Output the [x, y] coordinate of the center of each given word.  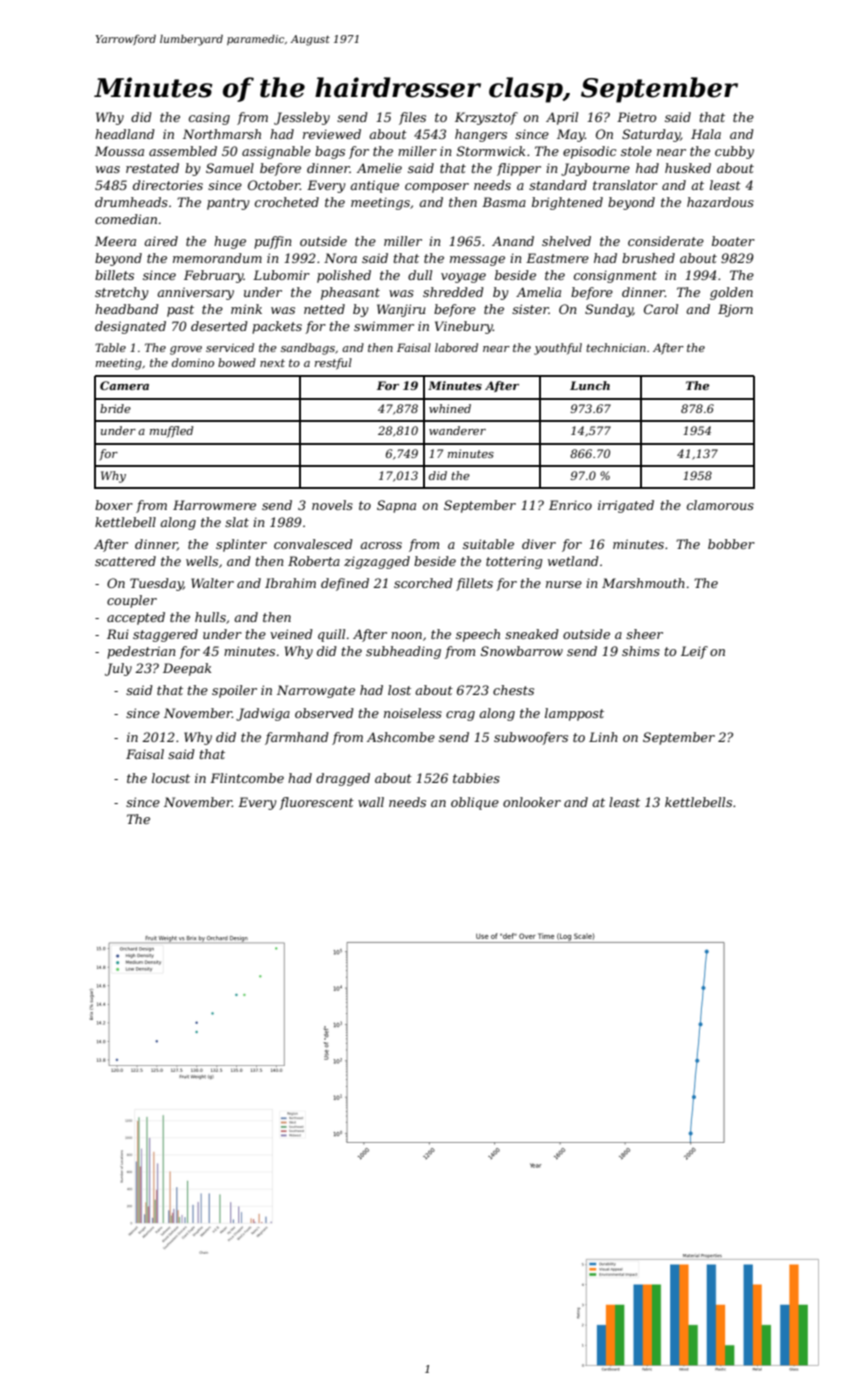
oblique [475, 803]
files [412, 118]
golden [731, 293]
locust [171, 778]
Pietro [636, 117]
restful [333, 364]
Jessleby [302, 118]
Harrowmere [214, 505]
